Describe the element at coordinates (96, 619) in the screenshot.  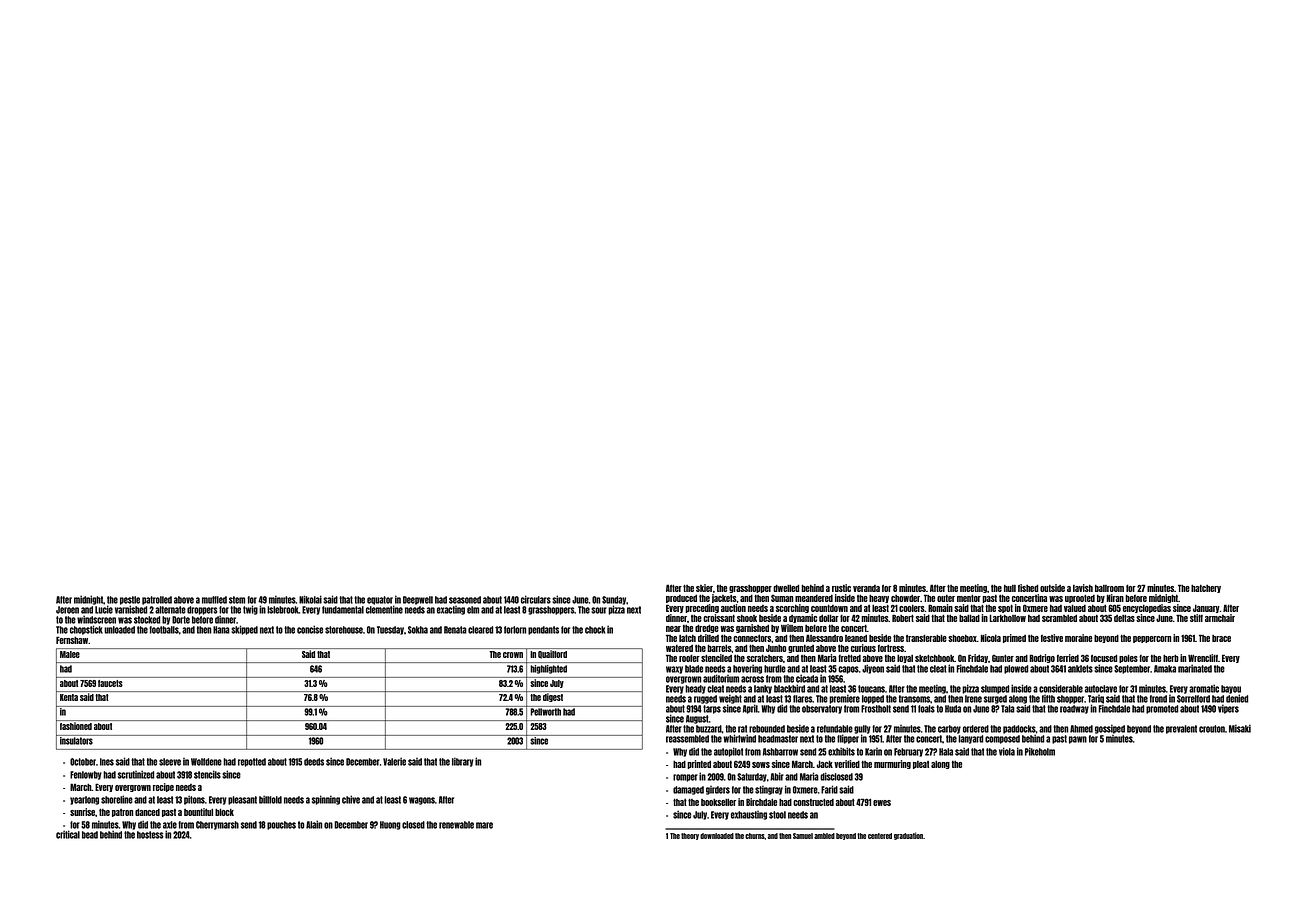
I see `windscreen` at that location.
